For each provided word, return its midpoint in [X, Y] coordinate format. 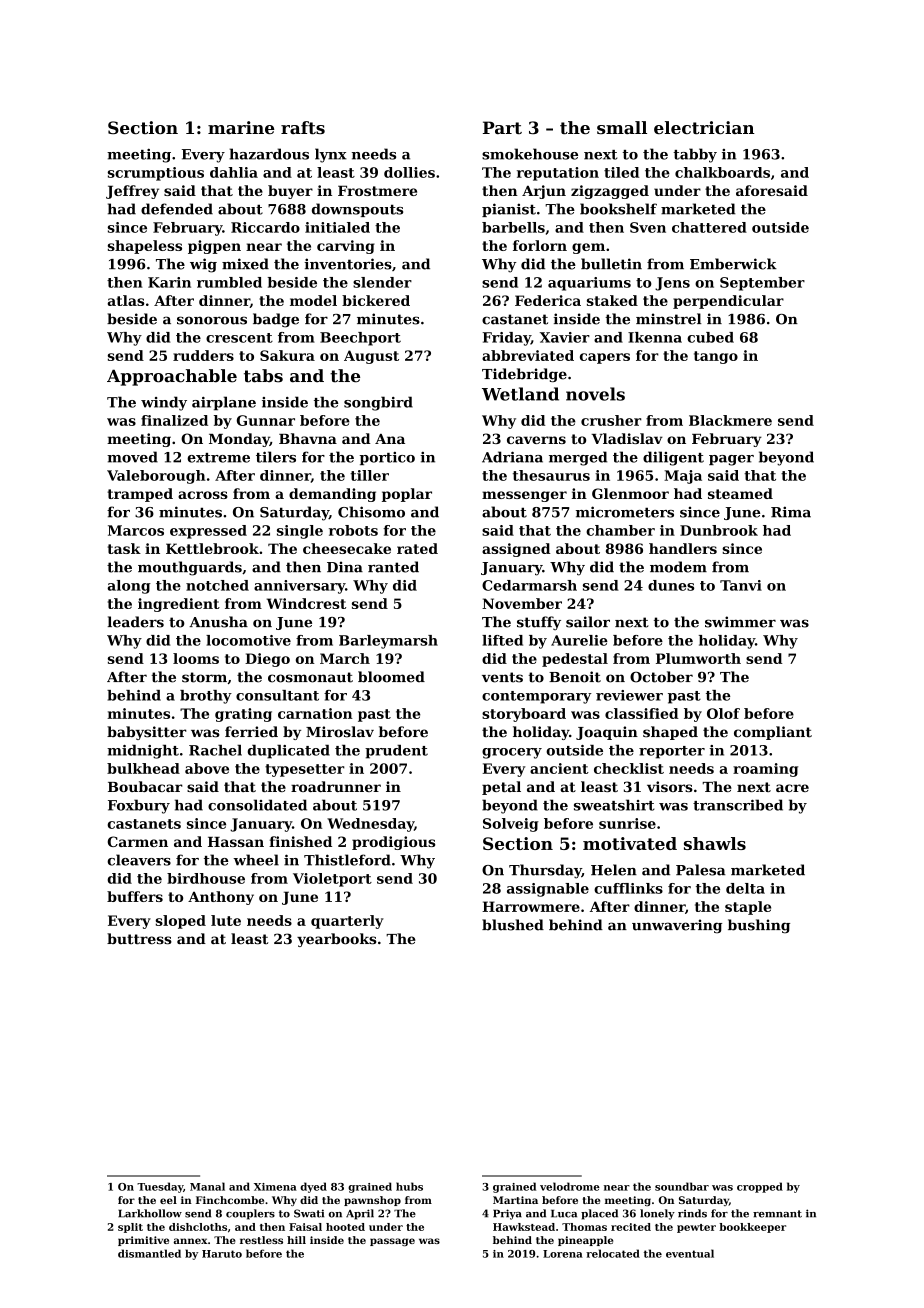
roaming [765, 770]
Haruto [222, 1254]
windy [164, 403]
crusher [611, 420]
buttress [139, 938]
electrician [704, 127]
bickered [376, 300]
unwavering [677, 926]
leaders [136, 622]
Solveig [511, 825]
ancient [559, 768]
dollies [409, 172]
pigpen [214, 247]
